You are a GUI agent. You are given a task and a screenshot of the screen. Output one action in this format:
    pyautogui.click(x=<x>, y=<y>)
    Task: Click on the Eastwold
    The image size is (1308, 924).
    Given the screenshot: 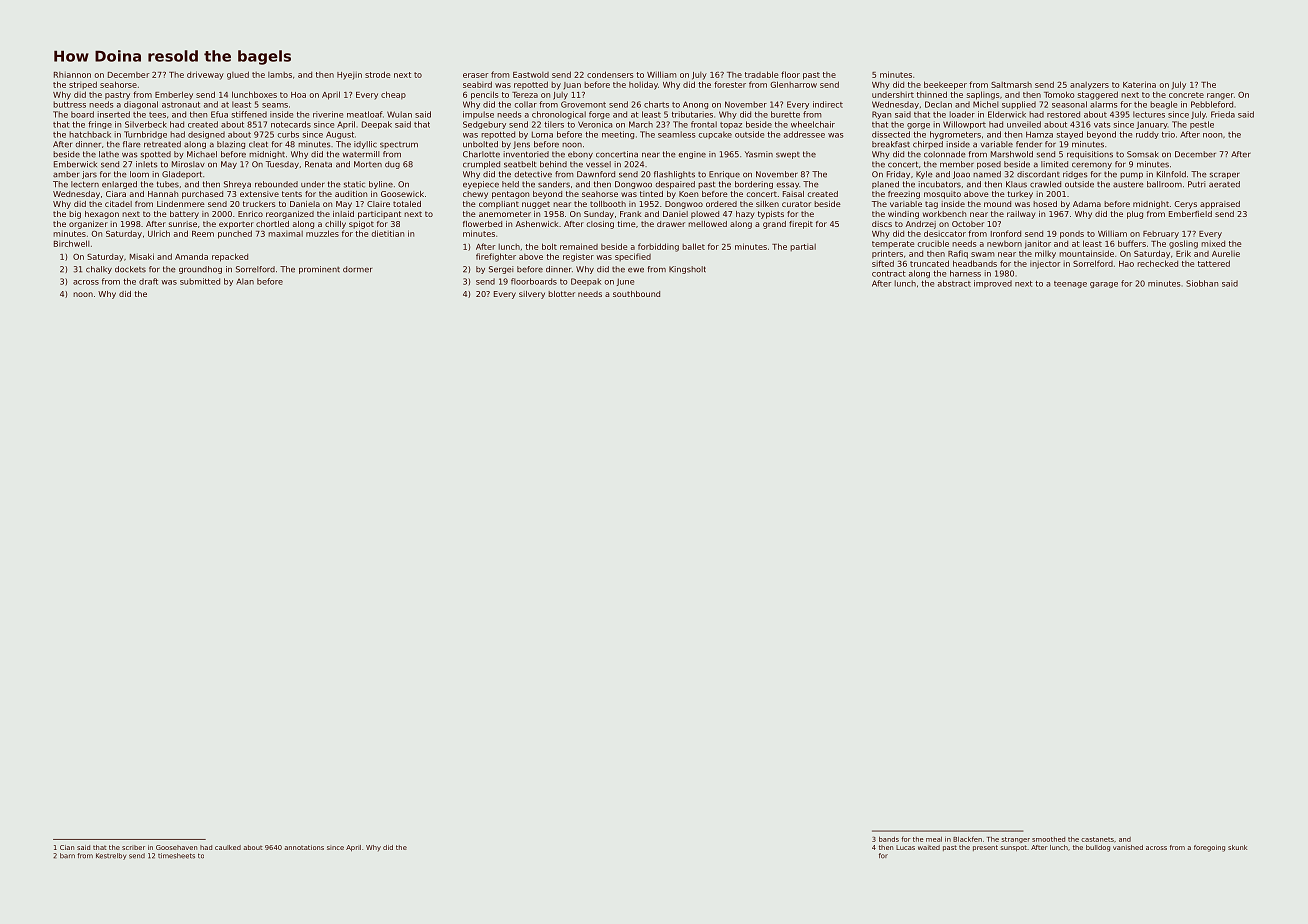 What is the action you would take?
    pyautogui.click(x=531, y=75)
